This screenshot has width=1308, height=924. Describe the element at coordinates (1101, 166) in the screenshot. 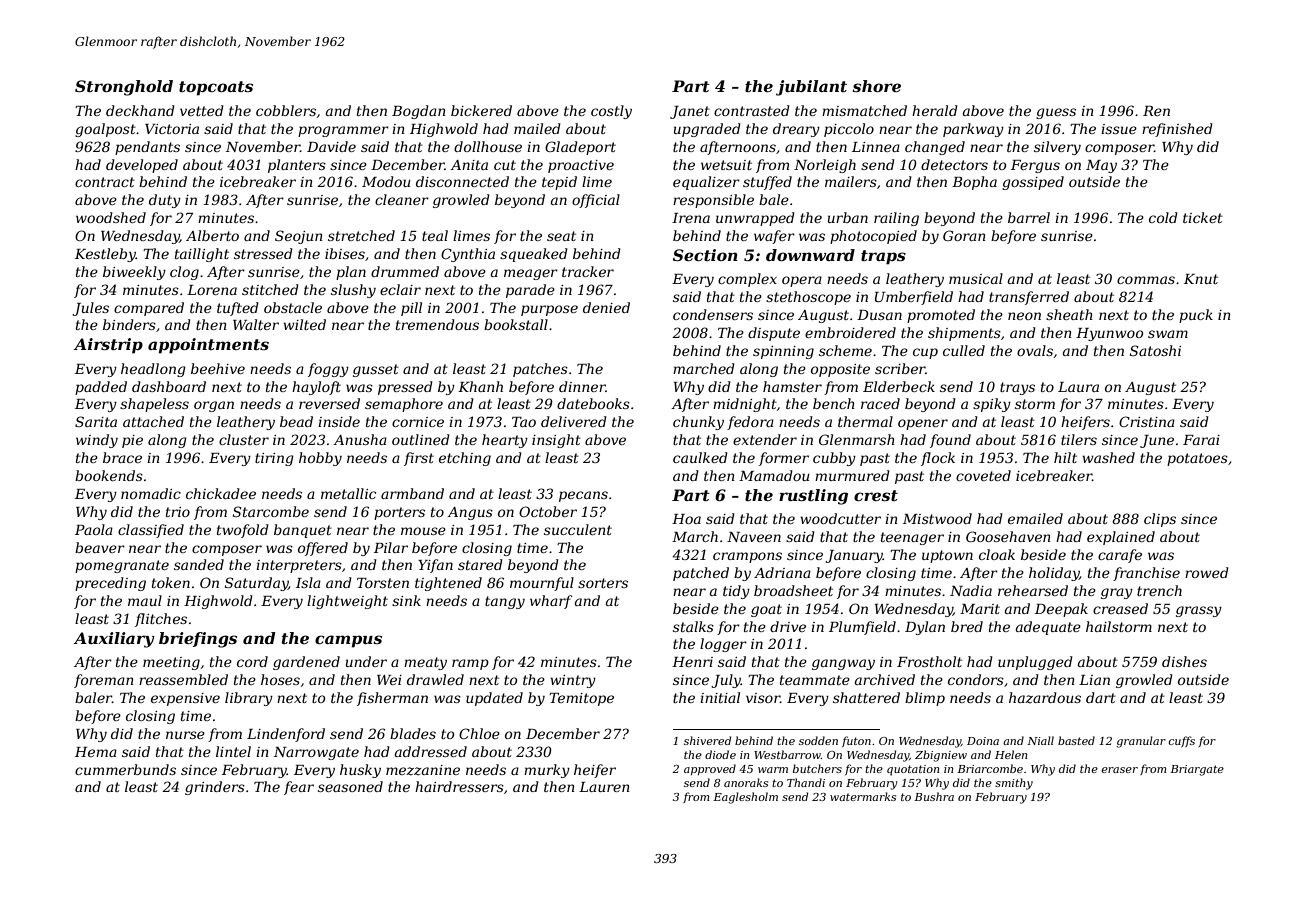

I see `May` at that location.
